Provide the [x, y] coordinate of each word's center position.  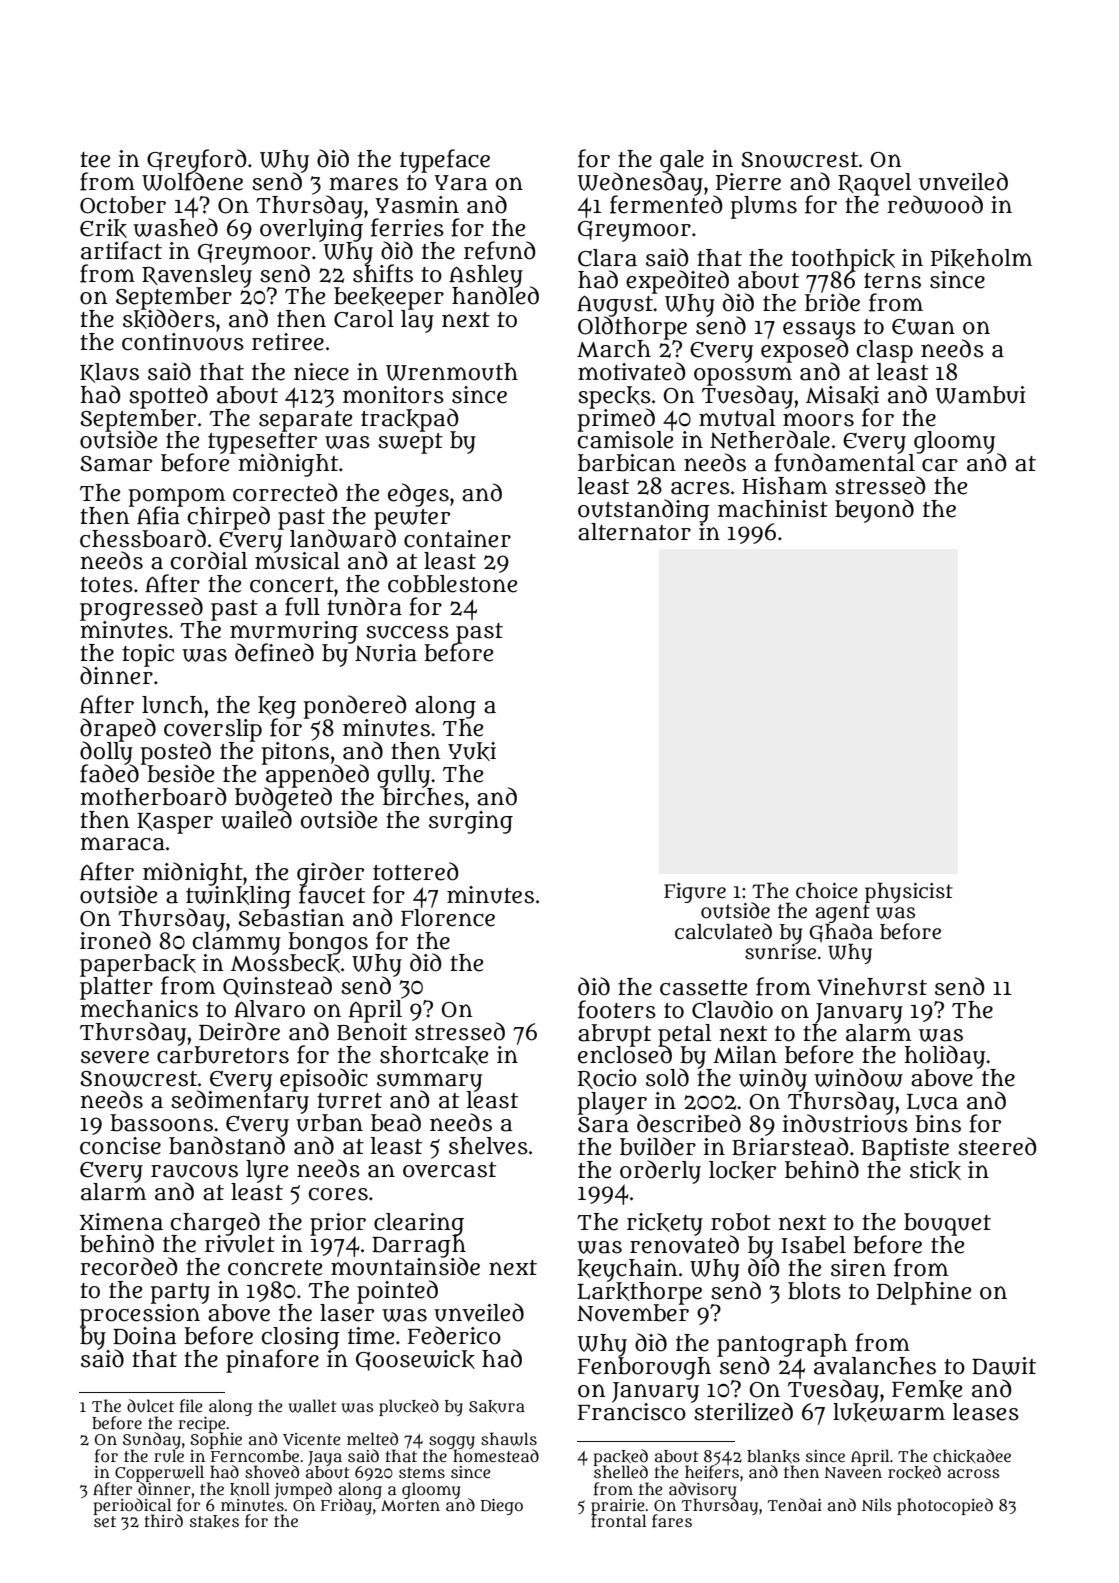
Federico [454, 1335]
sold [667, 1077]
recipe [202, 1425]
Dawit [1004, 1366]
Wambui [981, 395]
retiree [288, 342]
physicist [909, 893]
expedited [677, 282]
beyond [874, 511]
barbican [627, 463]
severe [115, 1057]
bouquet [947, 1224]
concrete [275, 1268]
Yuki [472, 751]
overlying [311, 230]
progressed [141, 609]
